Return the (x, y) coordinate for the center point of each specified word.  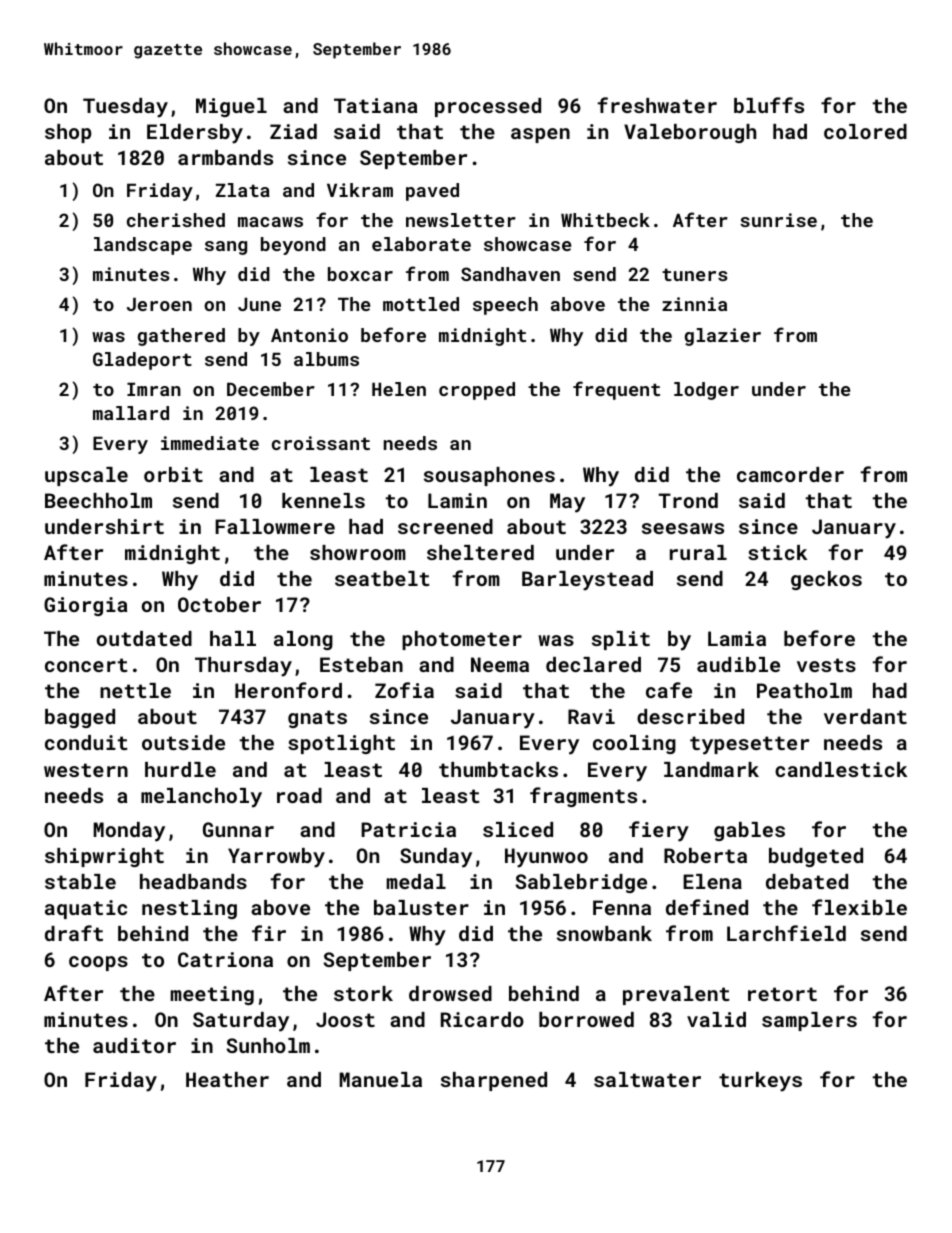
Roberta (705, 855)
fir (269, 933)
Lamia (737, 638)
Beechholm (98, 500)
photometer (462, 640)
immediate (210, 443)
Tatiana (375, 105)
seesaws (683, 528)
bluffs (769, 105)
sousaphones (489, 476)
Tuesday (125, 108)
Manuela (381, 1079)
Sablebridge (581, 883)
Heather (227, 1079)
